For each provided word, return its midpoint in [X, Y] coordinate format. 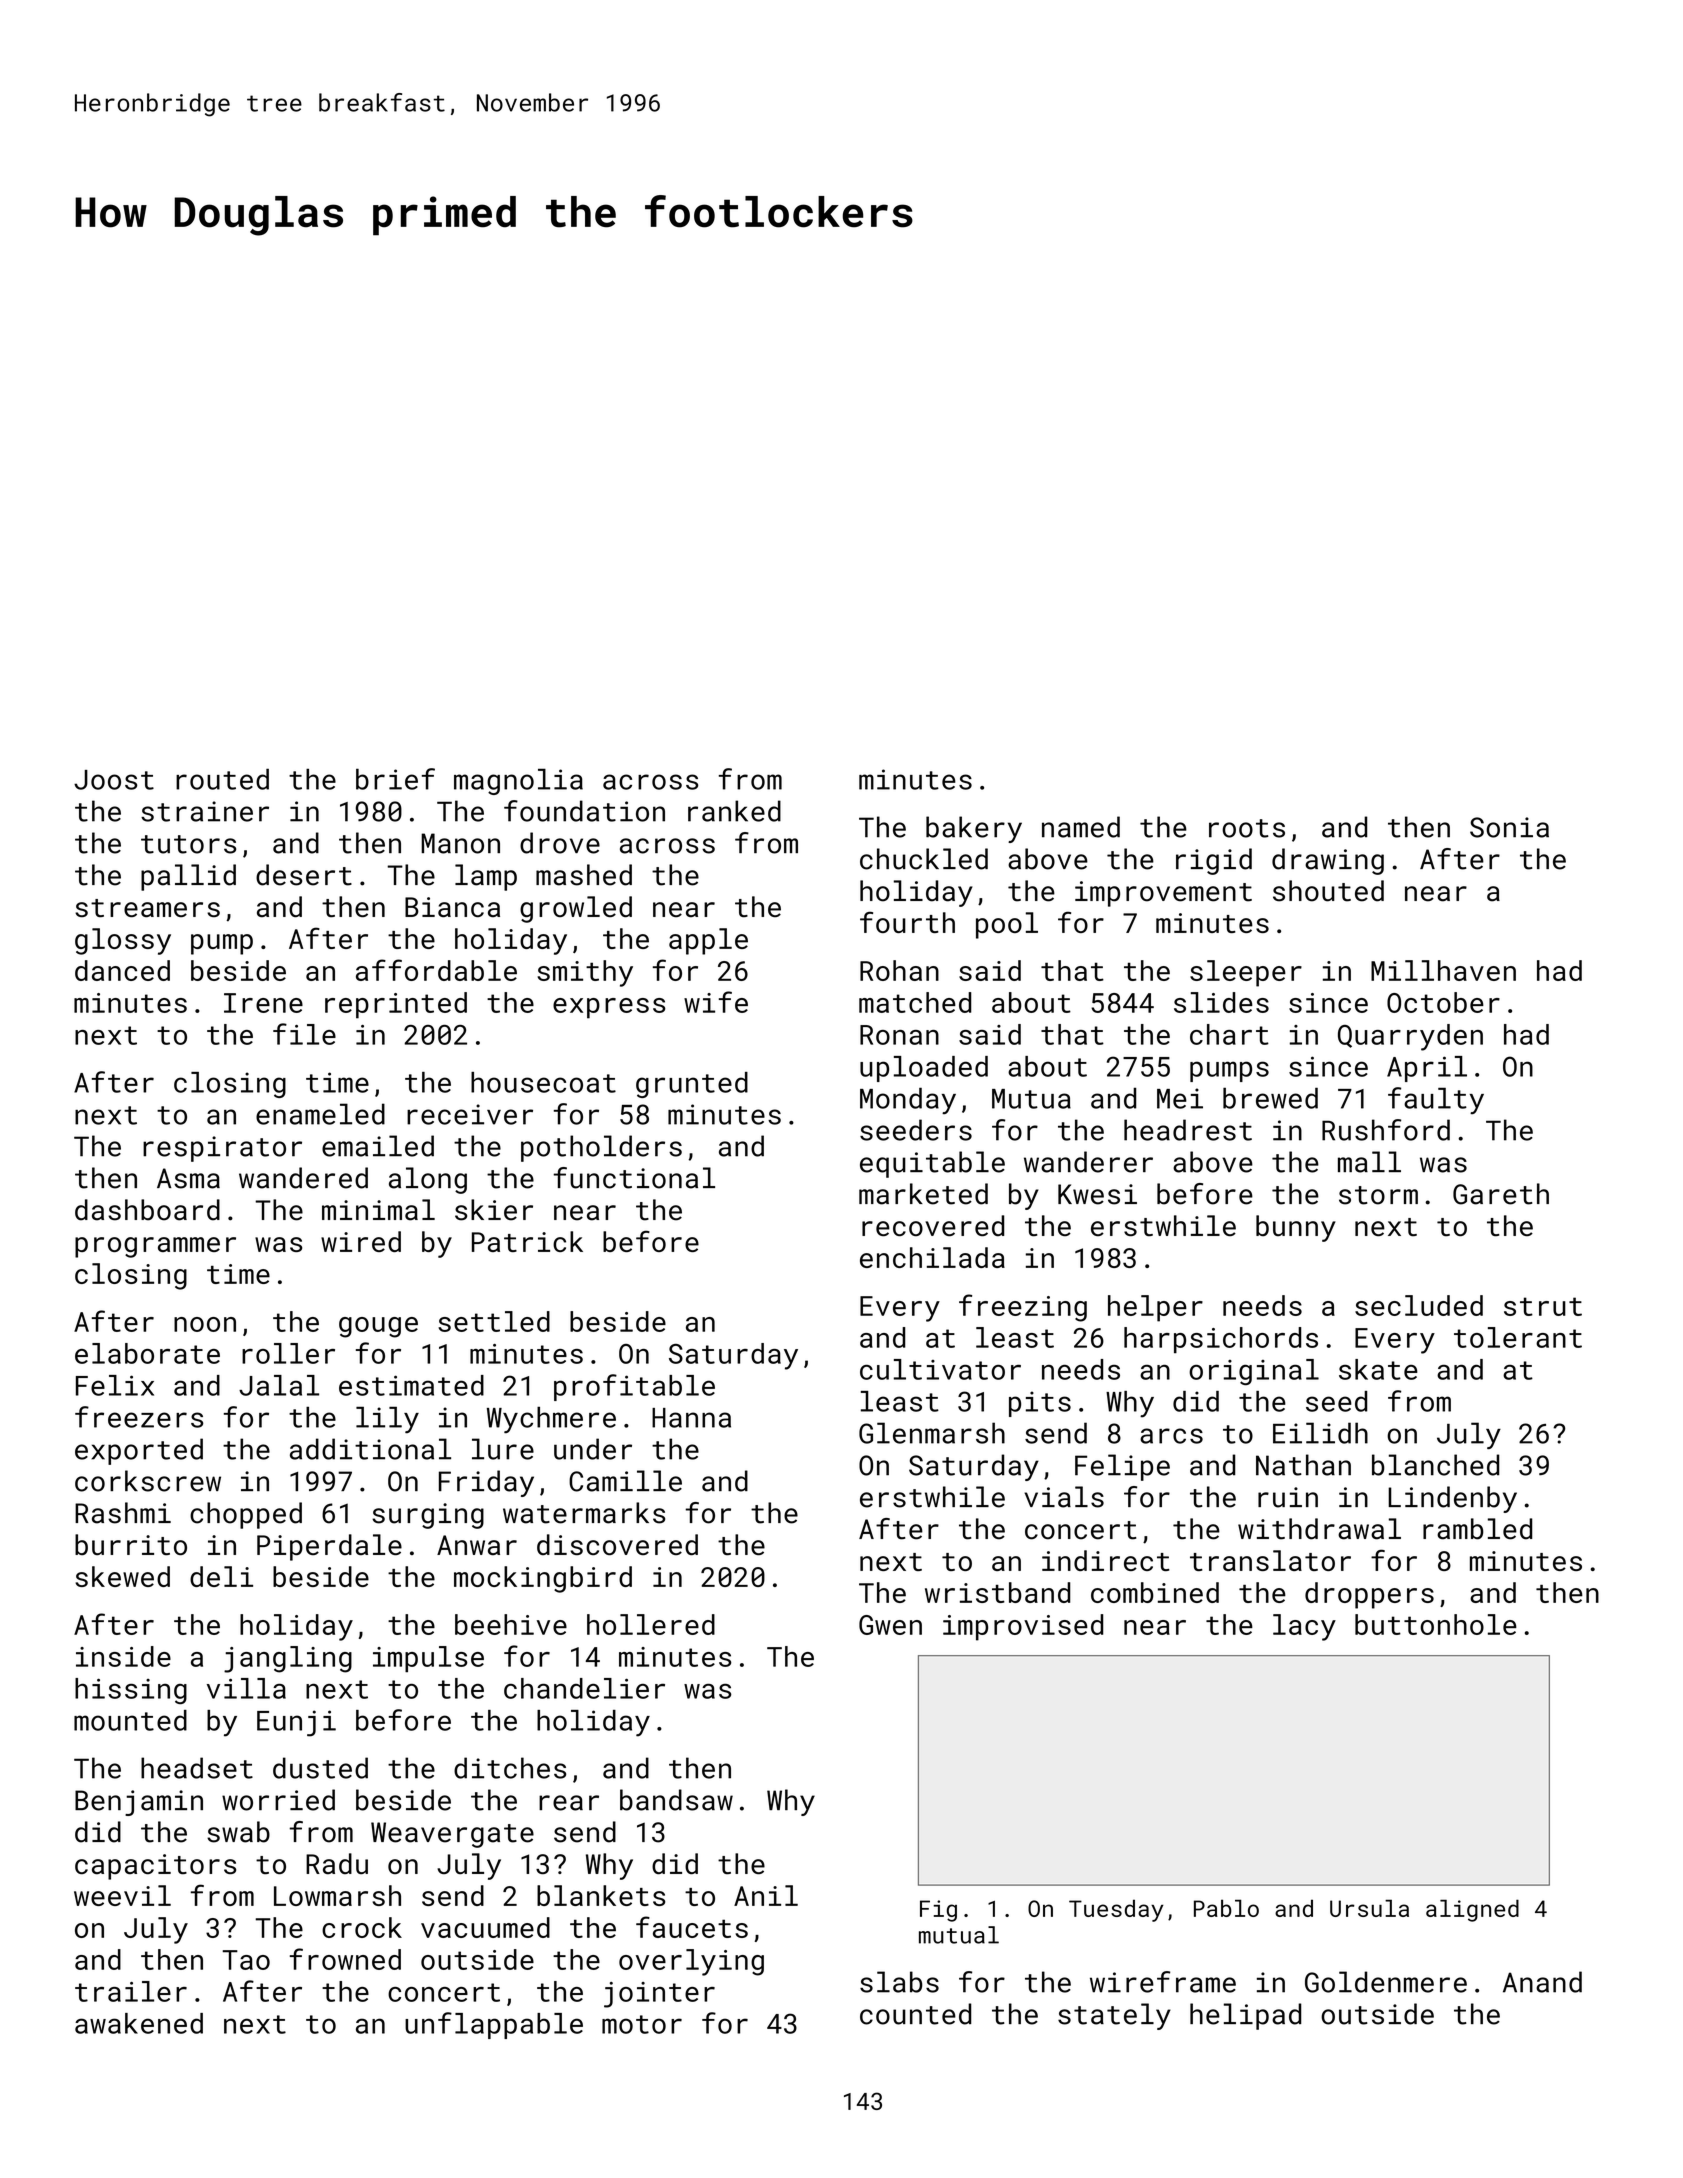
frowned [345, 1959]
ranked [734, 811]
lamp [486, 877]
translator [1270, 1560]
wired [361, 1241]
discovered [617, 1544]
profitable [634, 1387]
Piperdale [329, 1547]
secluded [1419, 1305]
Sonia [1509, 827]
